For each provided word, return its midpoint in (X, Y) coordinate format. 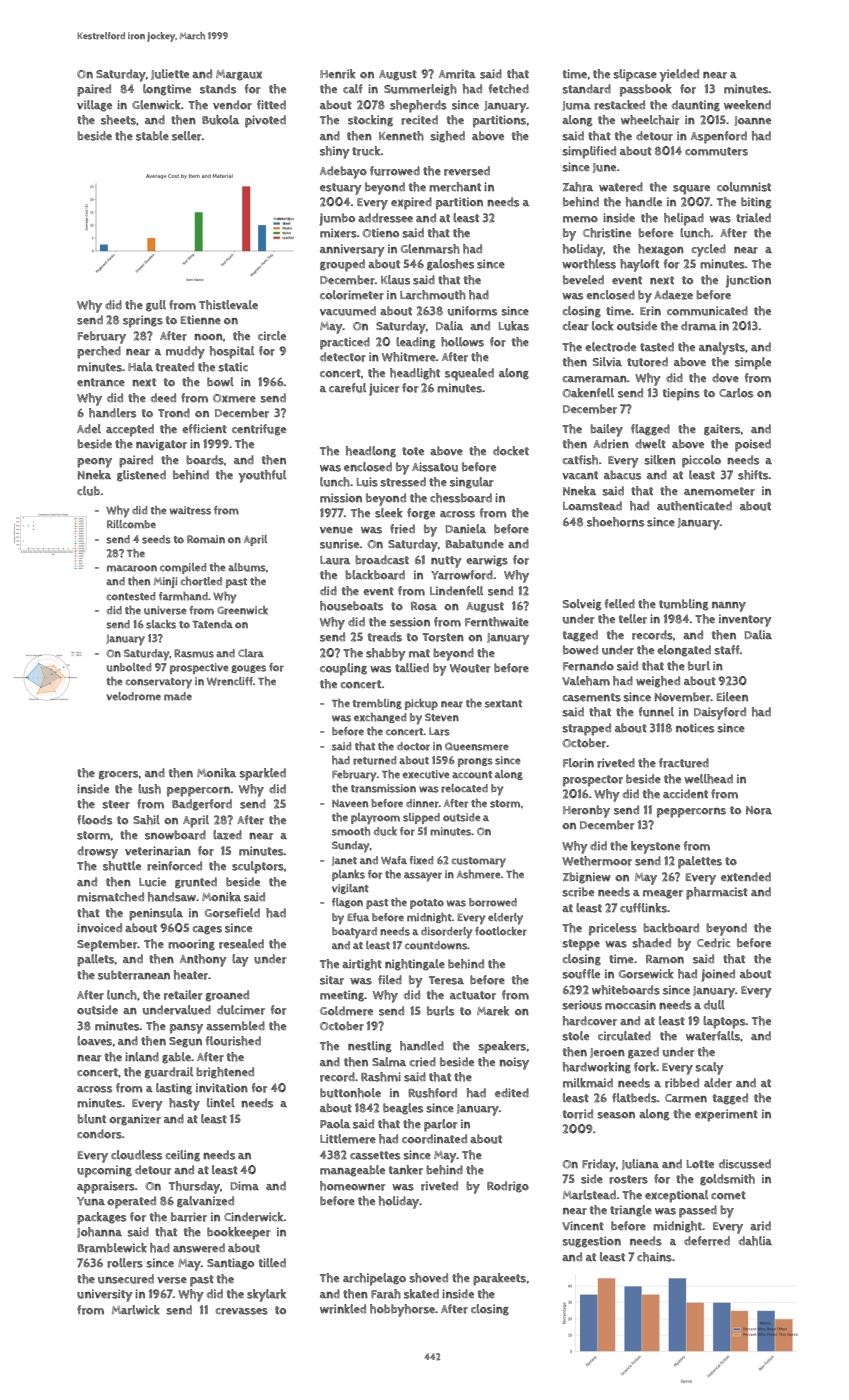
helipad (684, 219)
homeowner (352, 1186)
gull (156, 306)
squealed (469, 374)
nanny (729, 607)
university (105, 1295)
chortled (201, 581)
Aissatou (435, 467)
